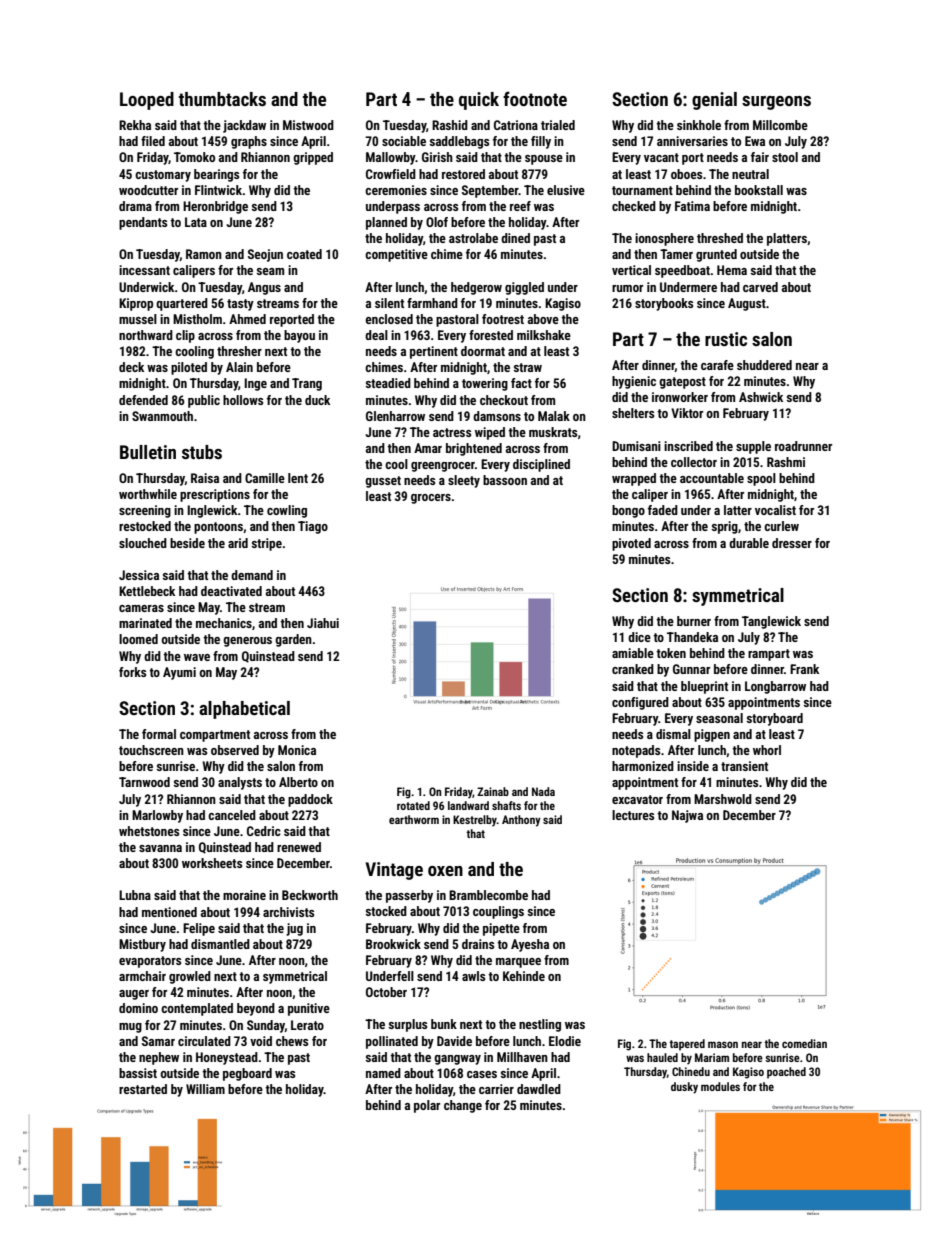 The height and width of the image is (1233, 952). Describe the element at coordinates (544, 335) in the image. I see `milkshake` at that location.
